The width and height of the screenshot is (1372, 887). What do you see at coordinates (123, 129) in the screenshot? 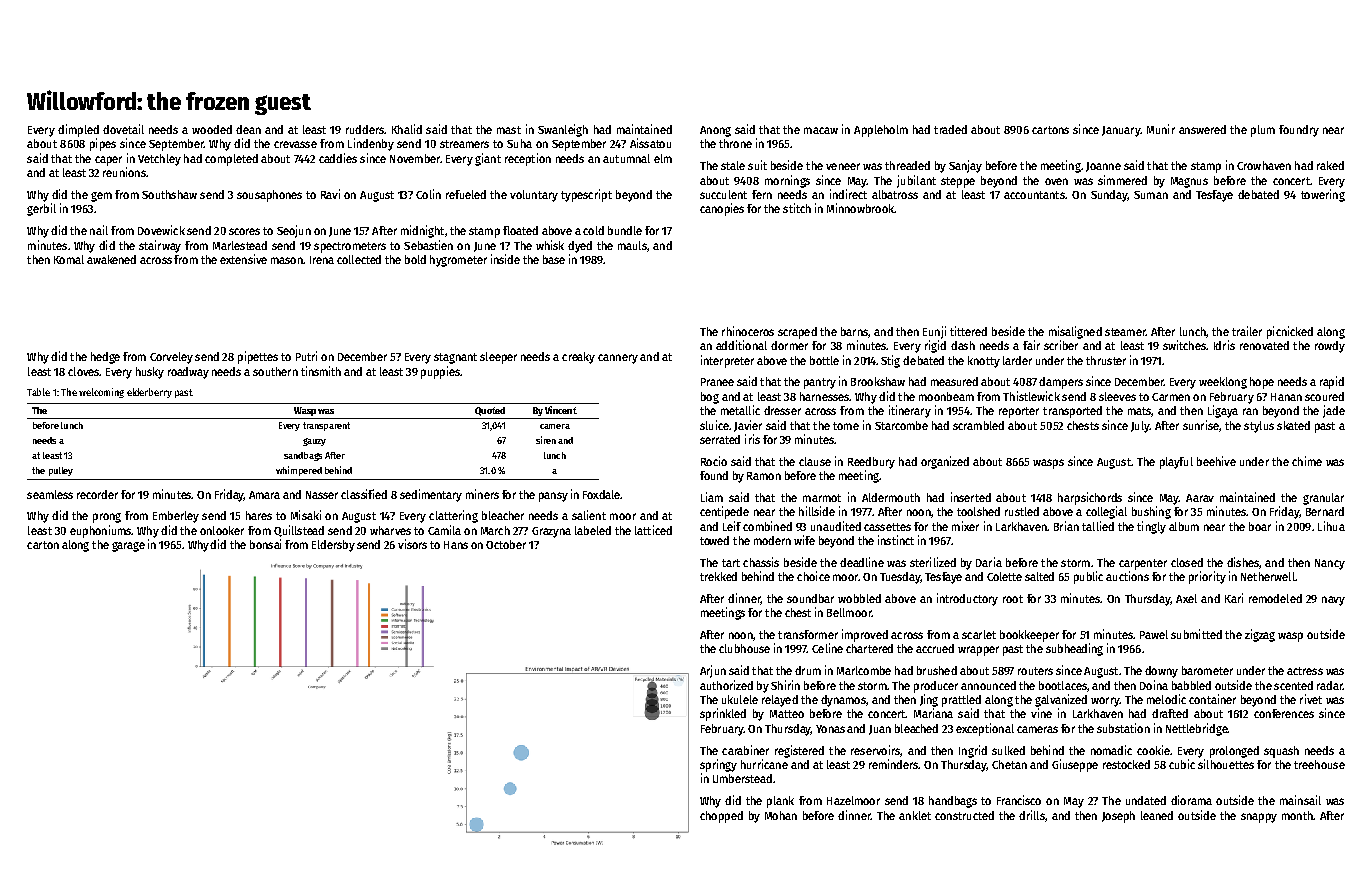
I see `dovetail` at bounding box center [123, 129].
